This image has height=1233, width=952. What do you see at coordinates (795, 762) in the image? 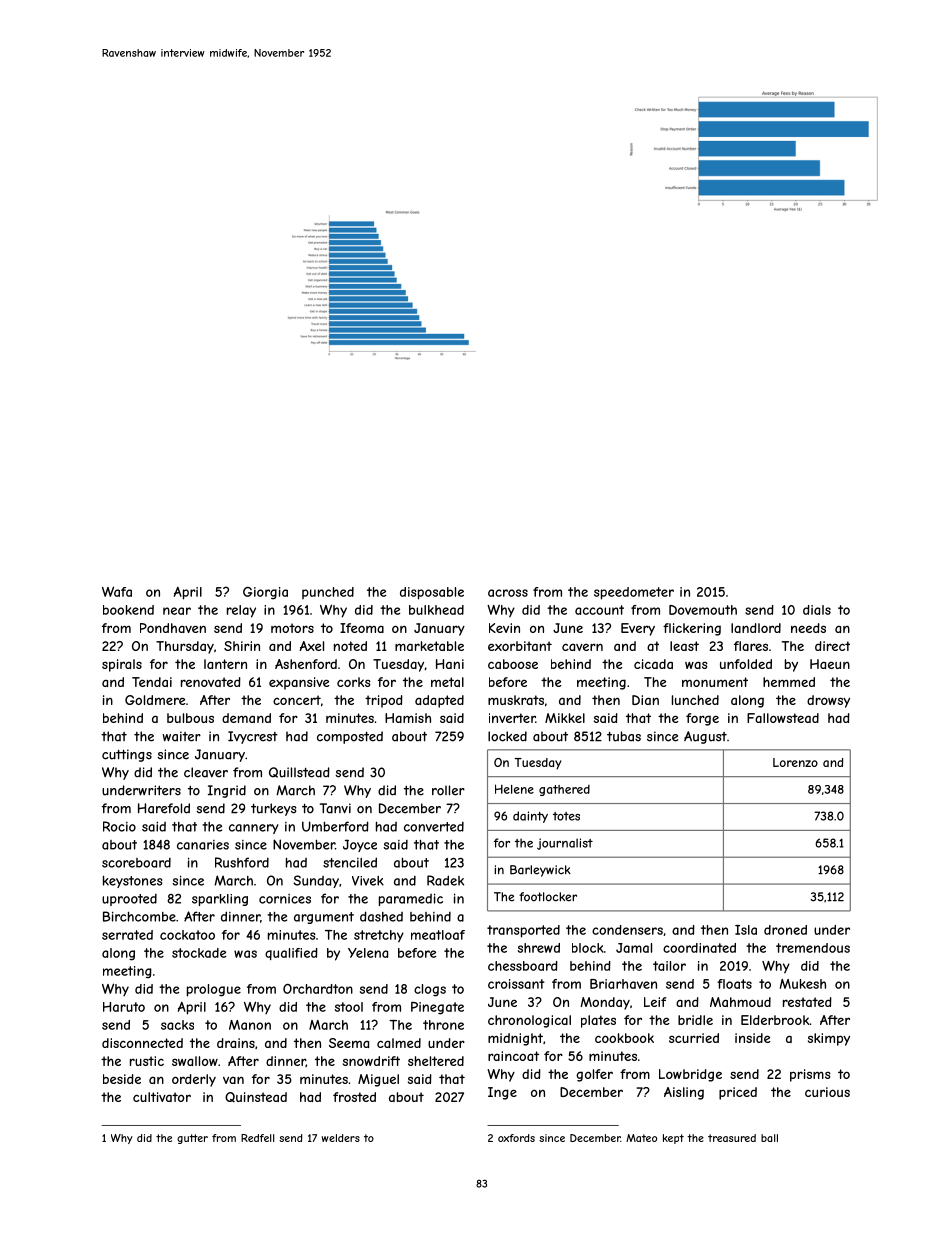
I see `Lorenzo` at bounding box center [795, 762].
